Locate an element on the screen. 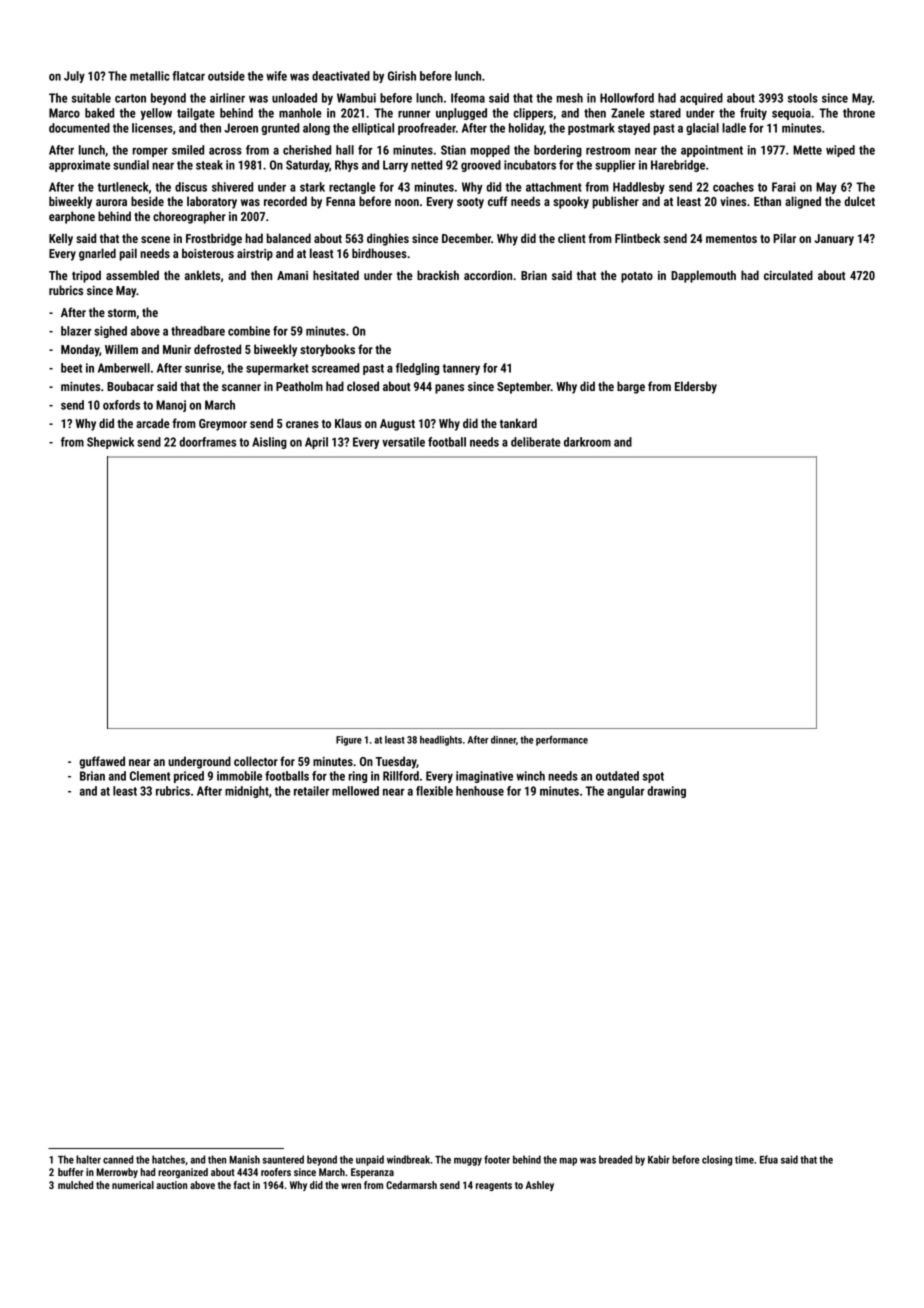 The height and width of the screenshot is (1308, 924). time is located at coordinates (744, 1159).
